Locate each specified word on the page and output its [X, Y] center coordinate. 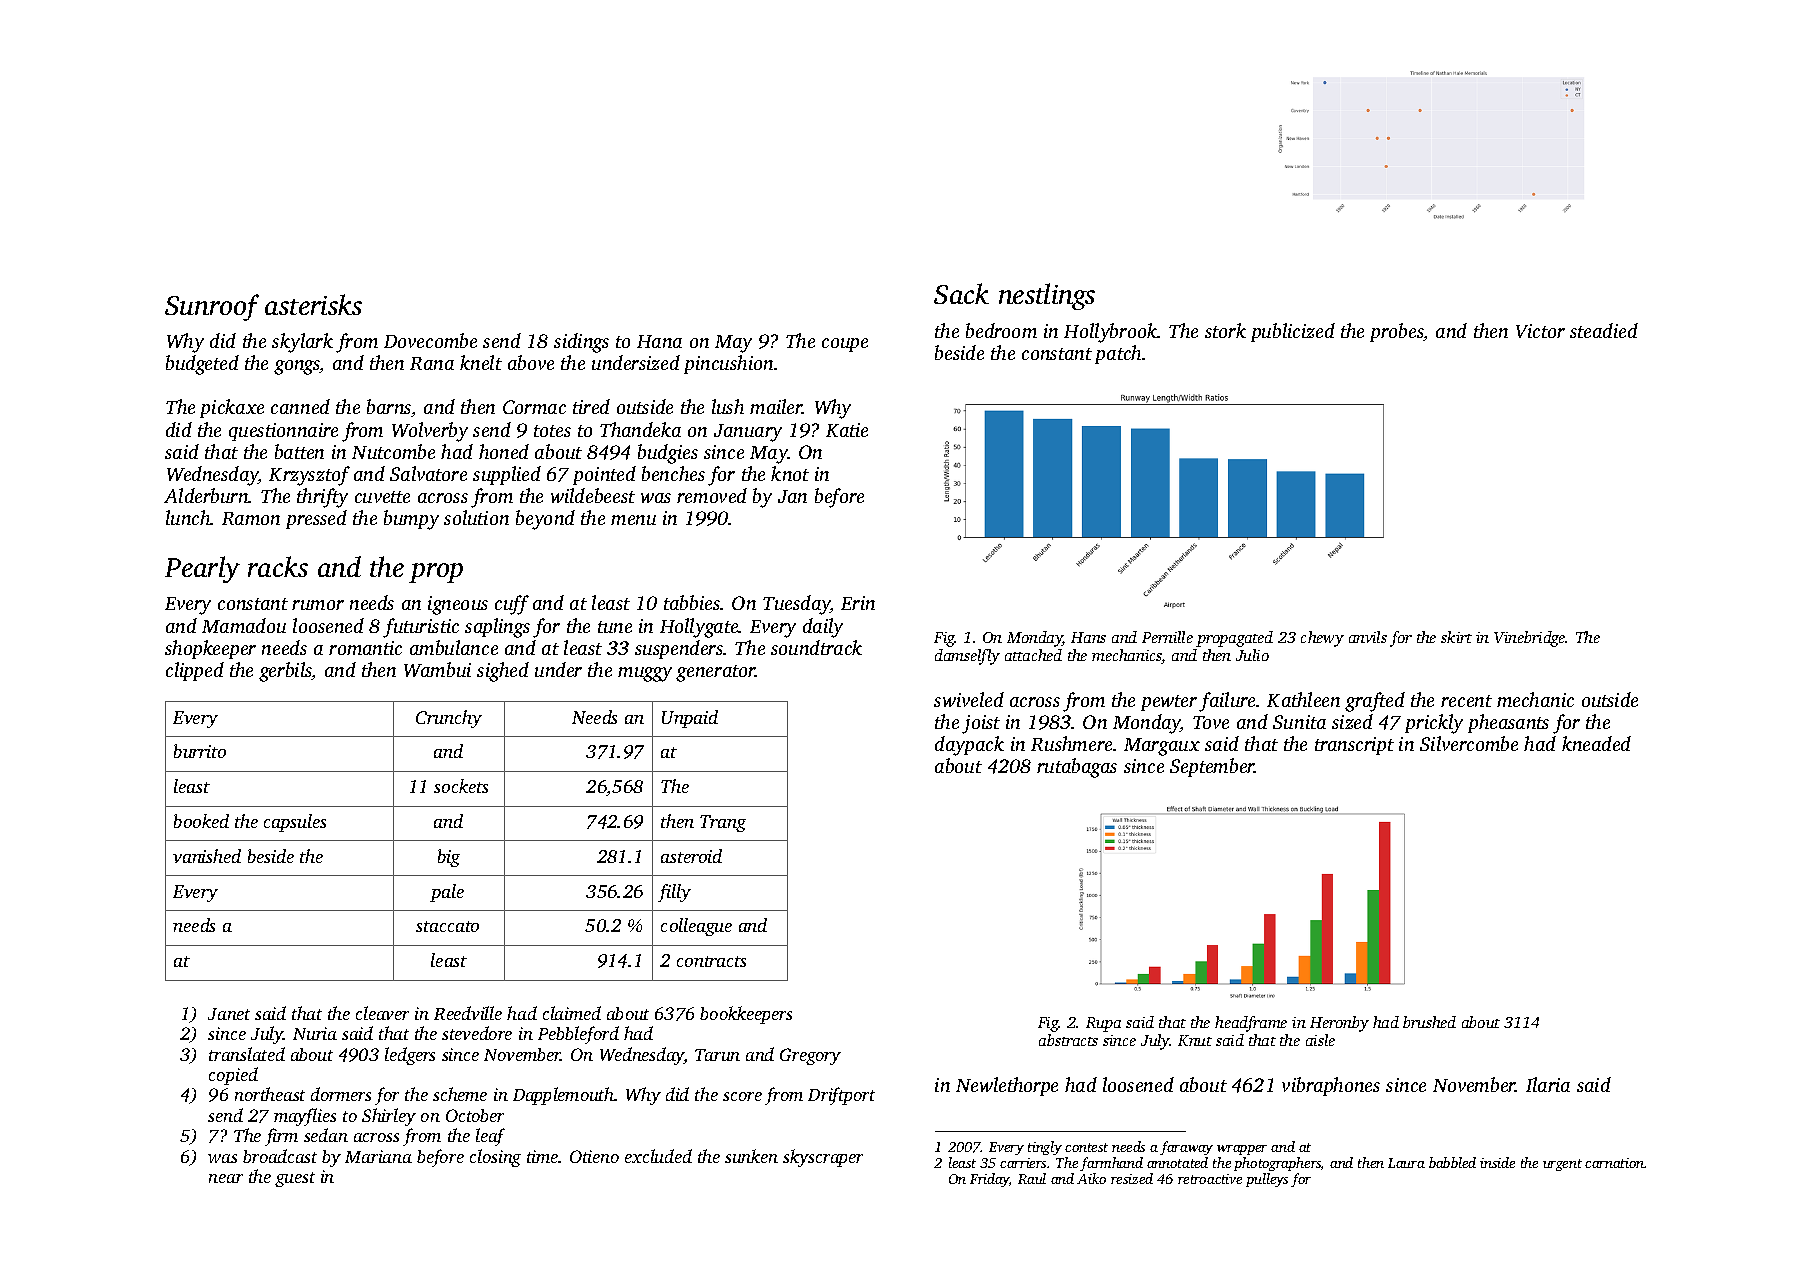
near [226, 1178]
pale [447, 893]
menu [633, 520]
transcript [1354, 746]
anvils [1368, 637]
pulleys [1267, 1180]
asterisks [313, 304]
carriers [1023, 1163]
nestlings [1047, 296]
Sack [961, 293]
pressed [316, 519]
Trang [723, 823]
